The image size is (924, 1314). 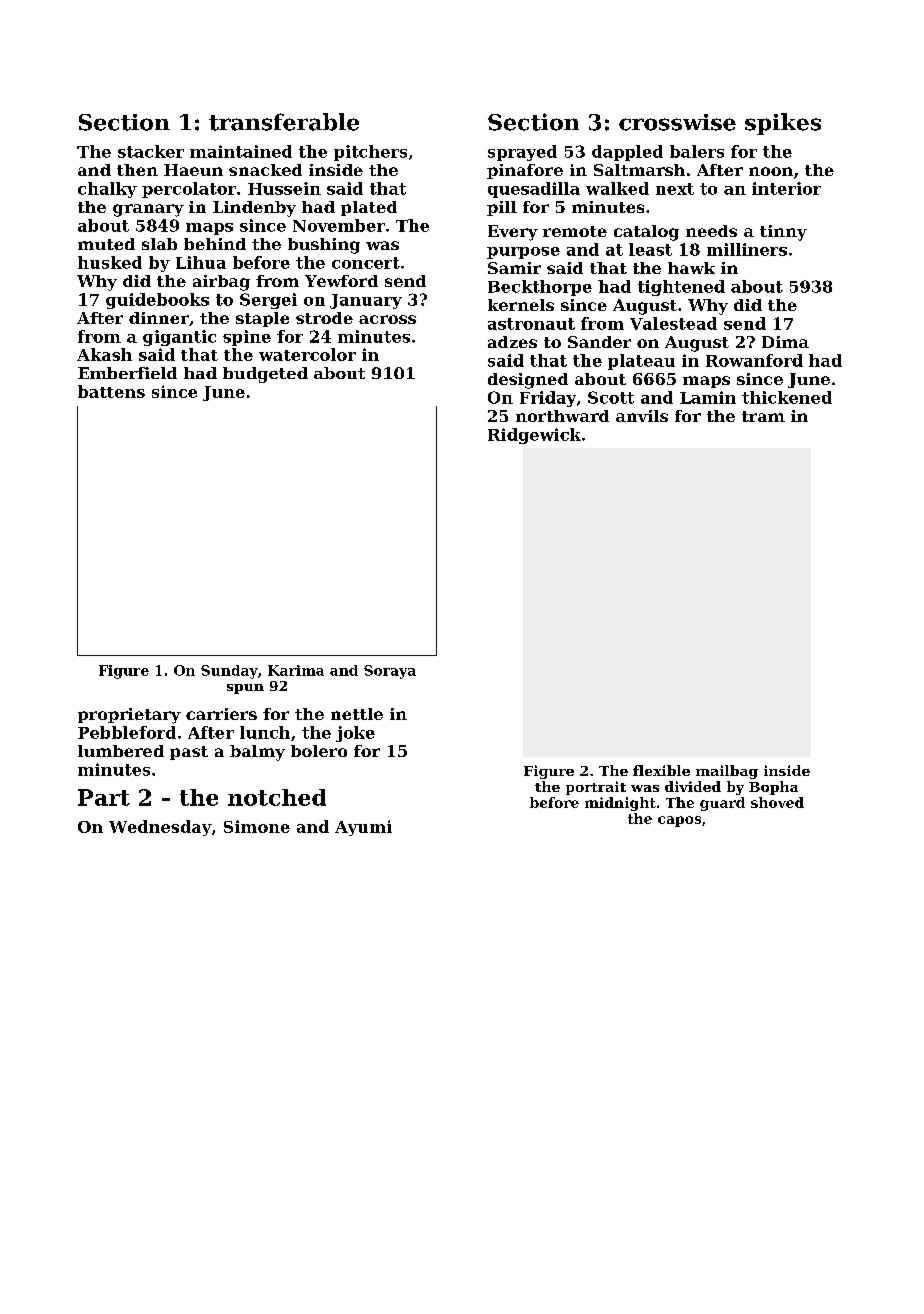 What do you see at coordinates (257, 753) in the screenshot?
I see `balmy` at bounding box center [257, 753].
